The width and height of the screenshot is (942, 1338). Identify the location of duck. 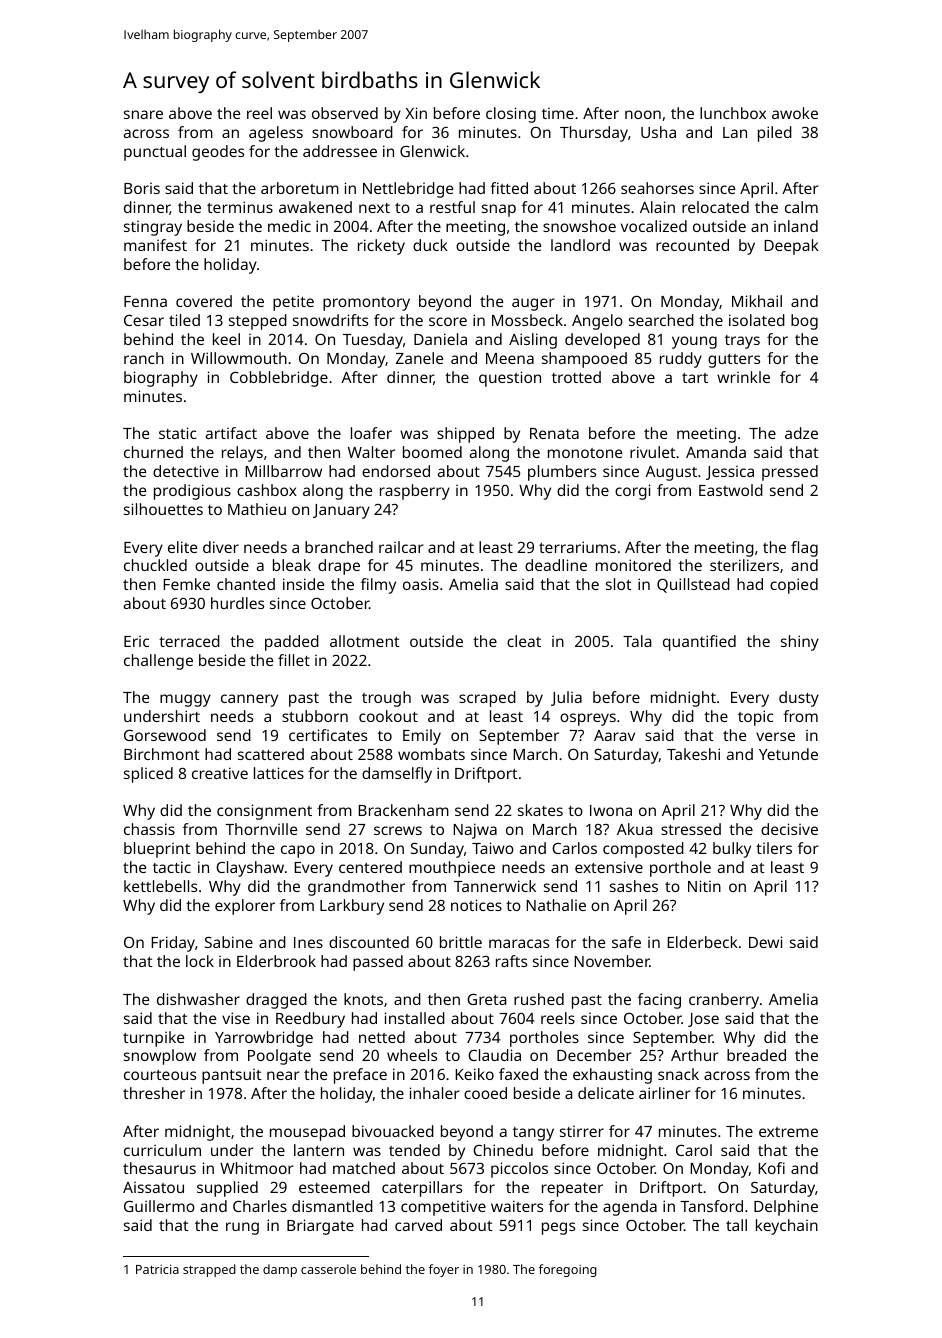
(430, 245).
